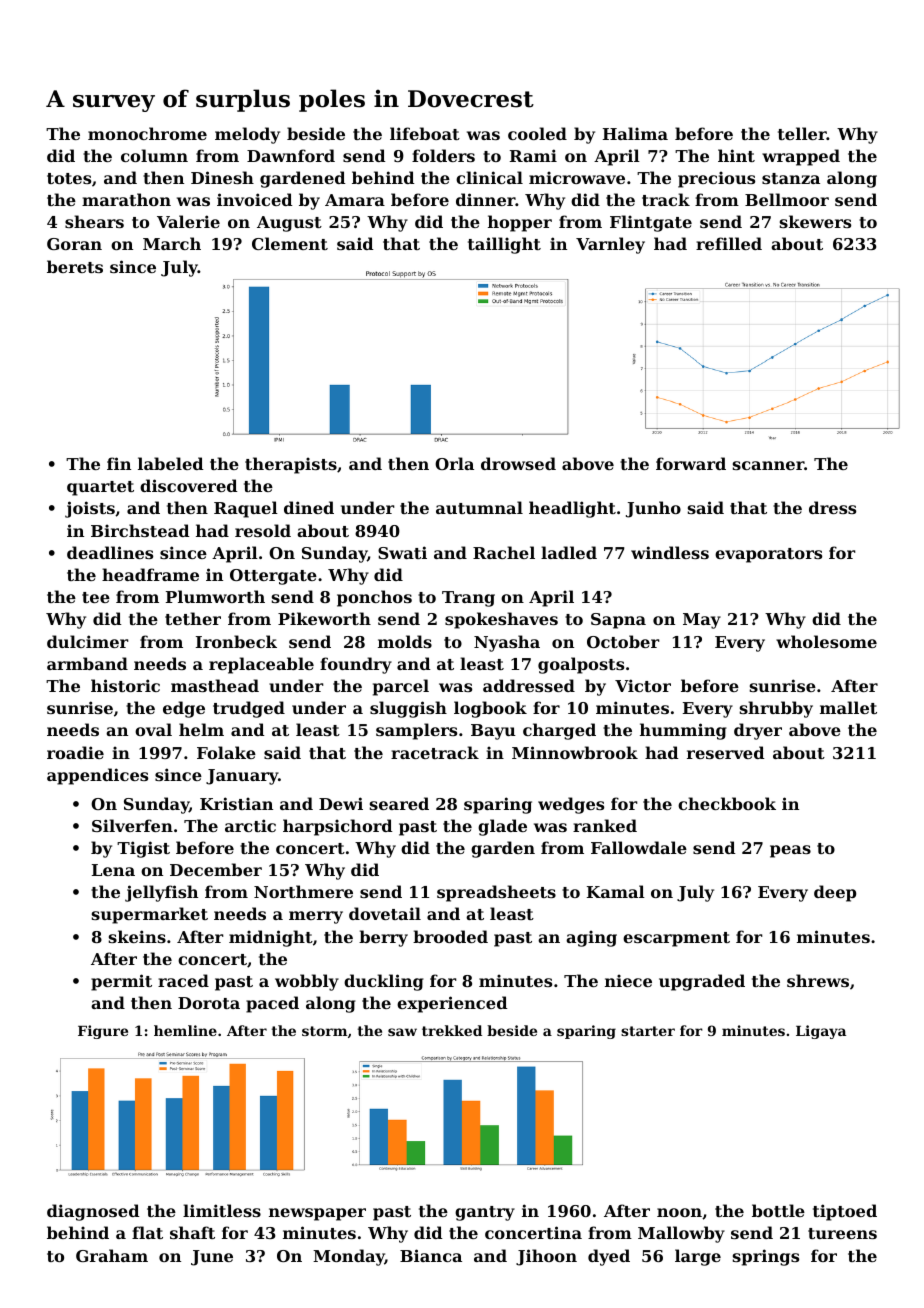  What do you see at coordinates (766, 1257) in the document?
I see `springs` at bounding box center [766, 1257].
